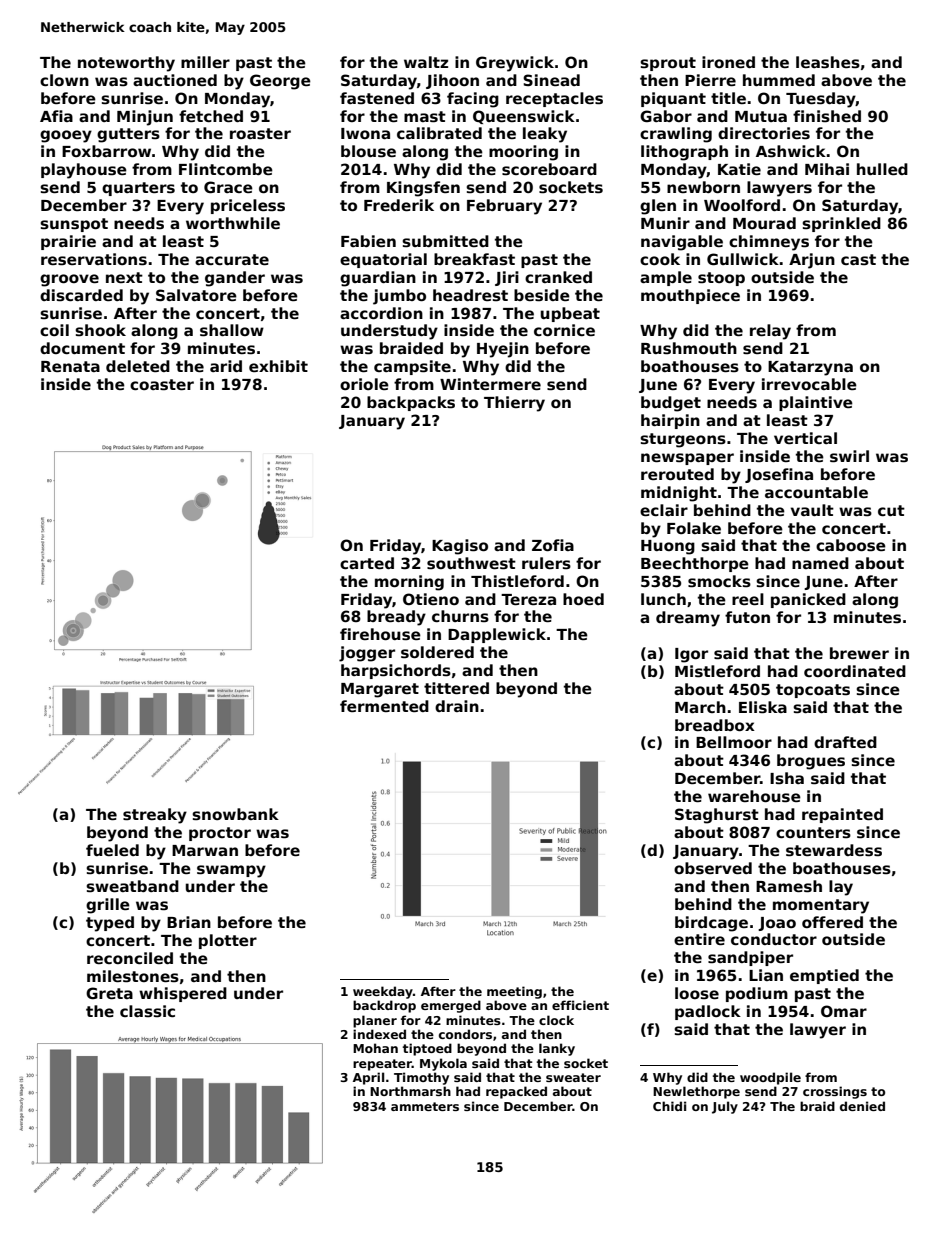  Describe the element at coordinates (669, 1106) in the image. I see `Chidi` at that location.
